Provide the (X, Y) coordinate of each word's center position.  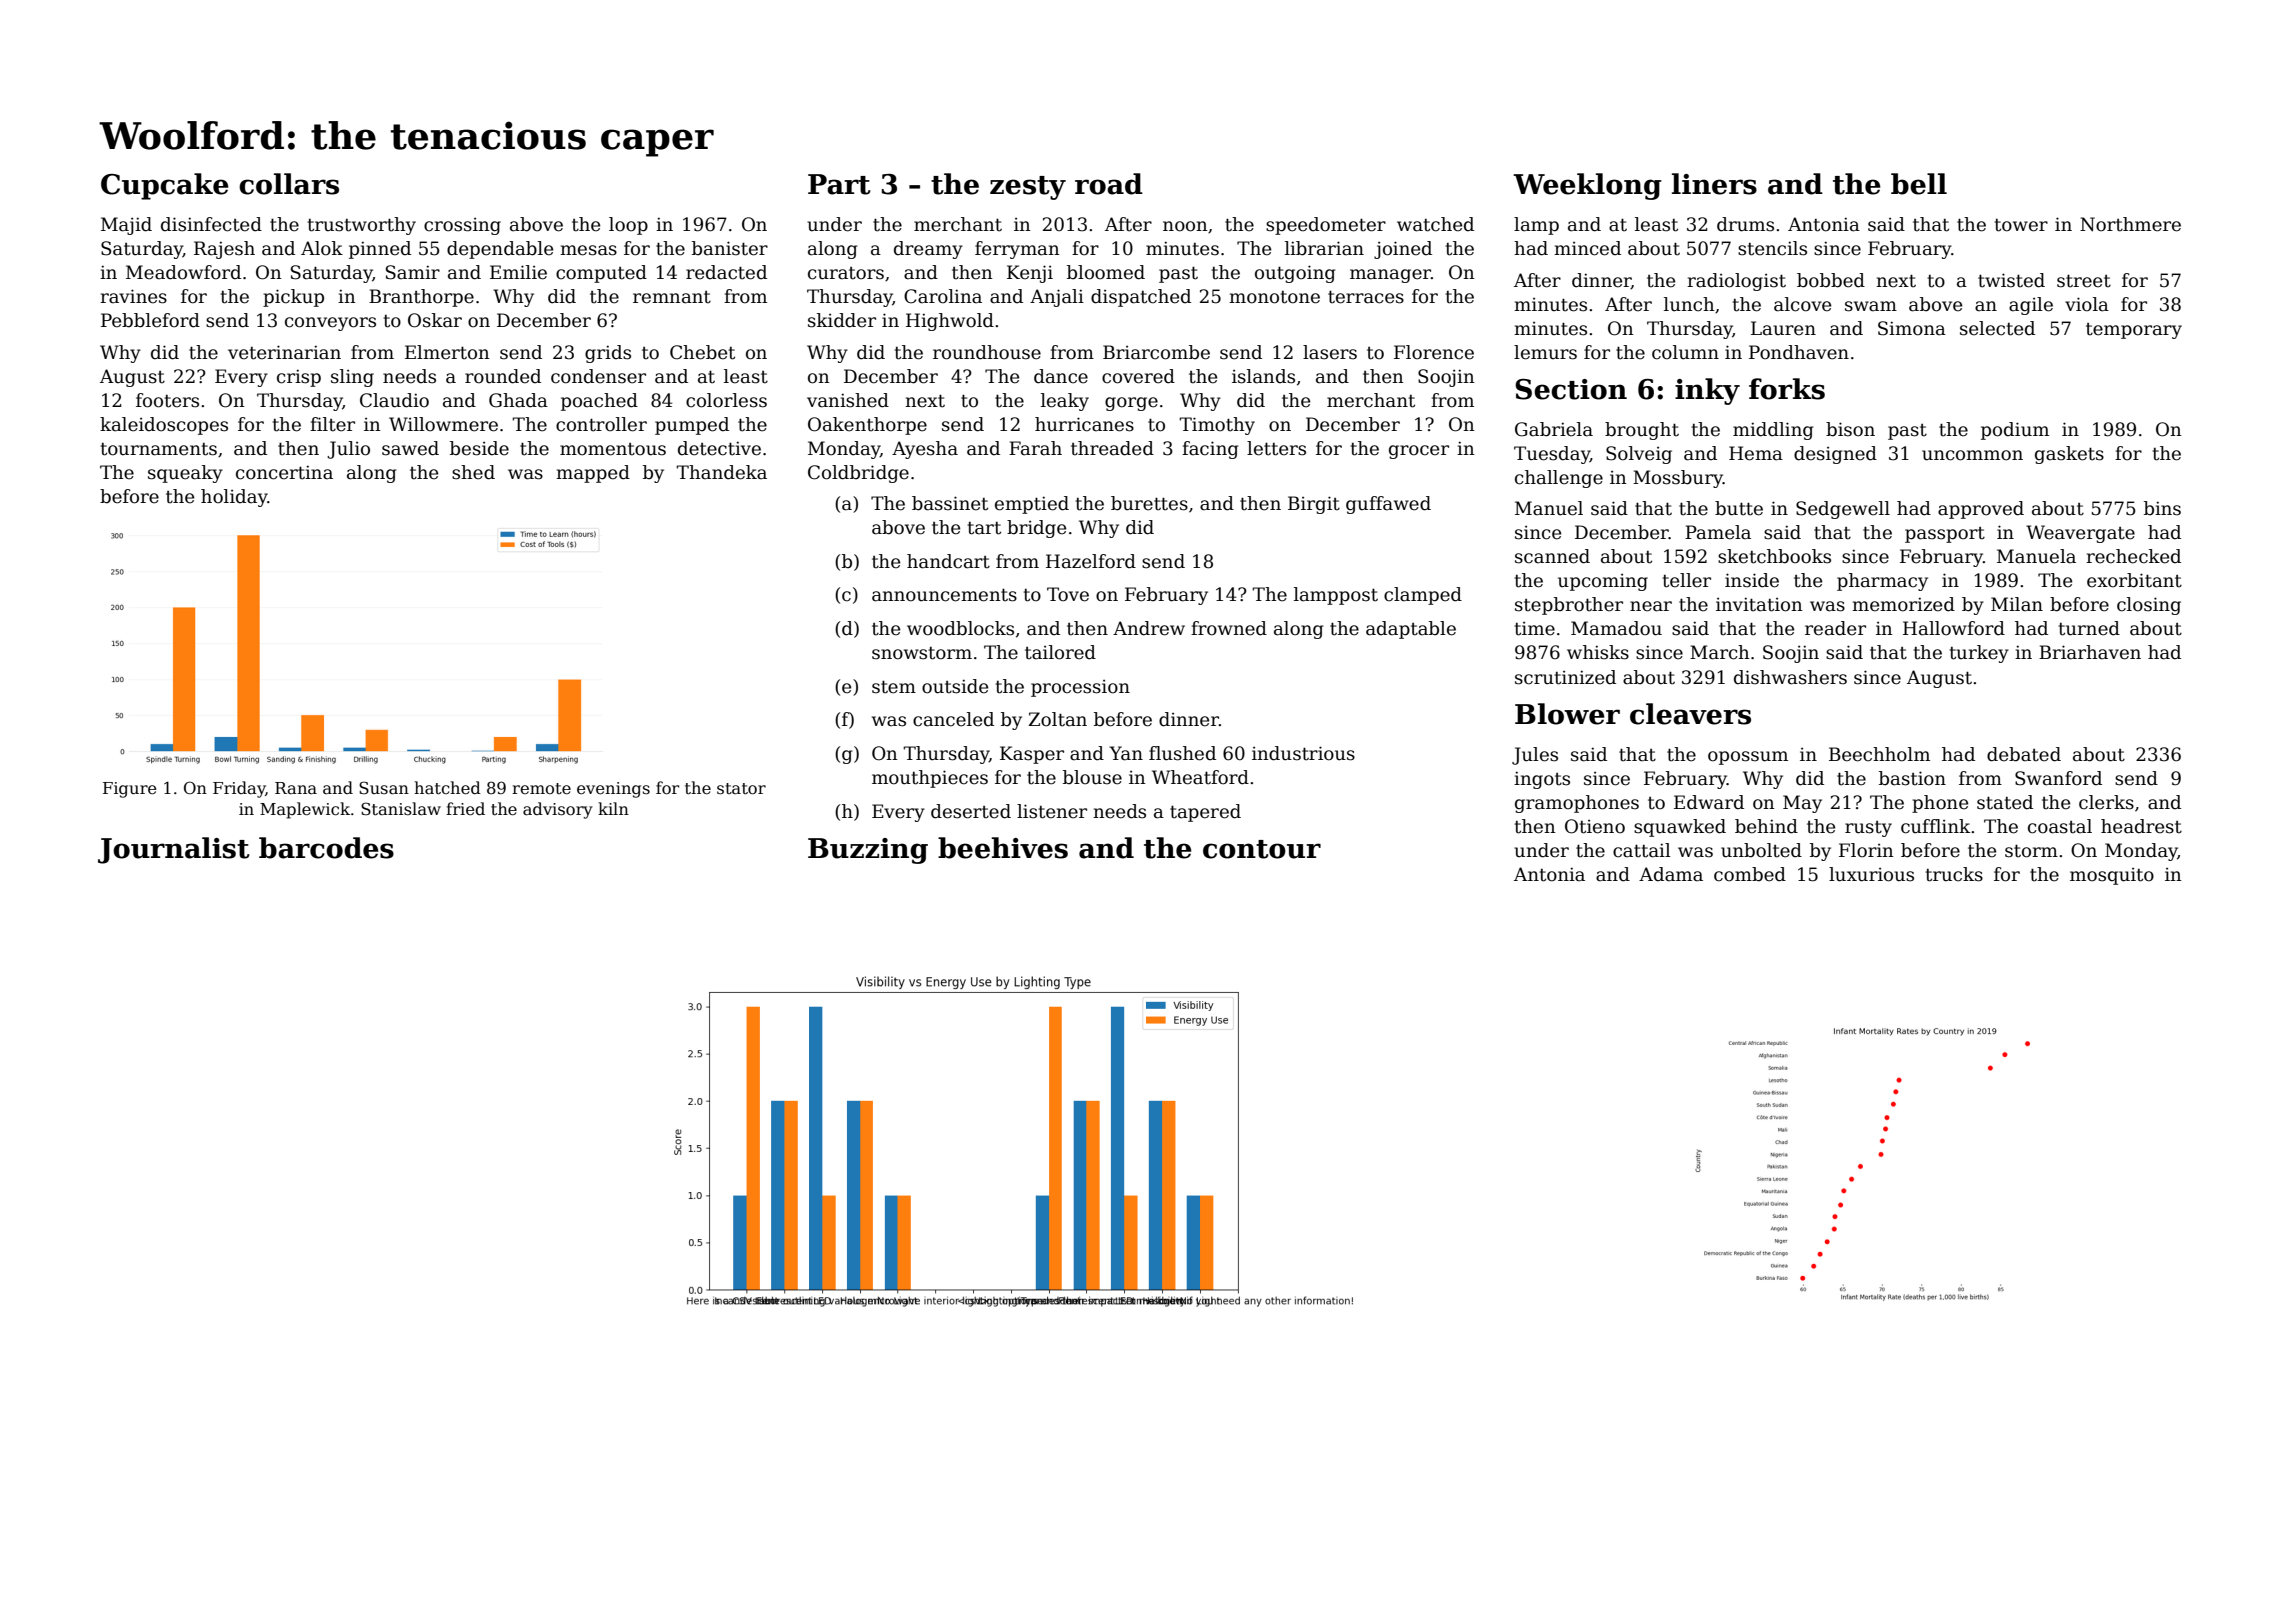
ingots (1542, 780)
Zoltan (1058, 719)
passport (1945, 535)
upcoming (1603, 582)
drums (1745, 224)
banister (730, 248)
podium (2015, 431)
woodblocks (960, 628)
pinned (380, 250)
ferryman (1017, 250)
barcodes (326, 848)
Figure (129, 790)
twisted (2011, 280)
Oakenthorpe (867, 426)
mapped (593, 474)
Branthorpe (421, 298)
